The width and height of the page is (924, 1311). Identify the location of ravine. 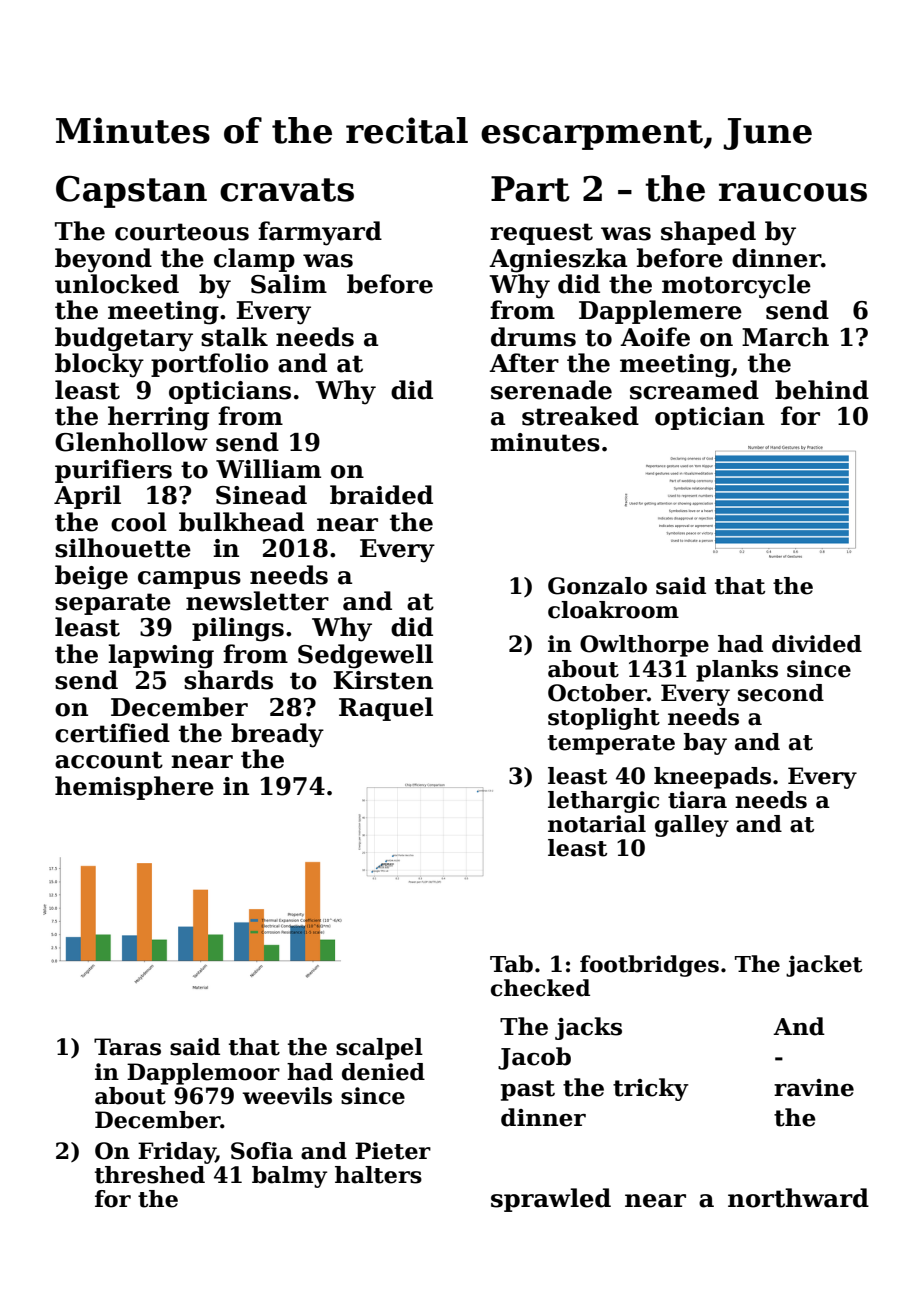
(814, 1088).
